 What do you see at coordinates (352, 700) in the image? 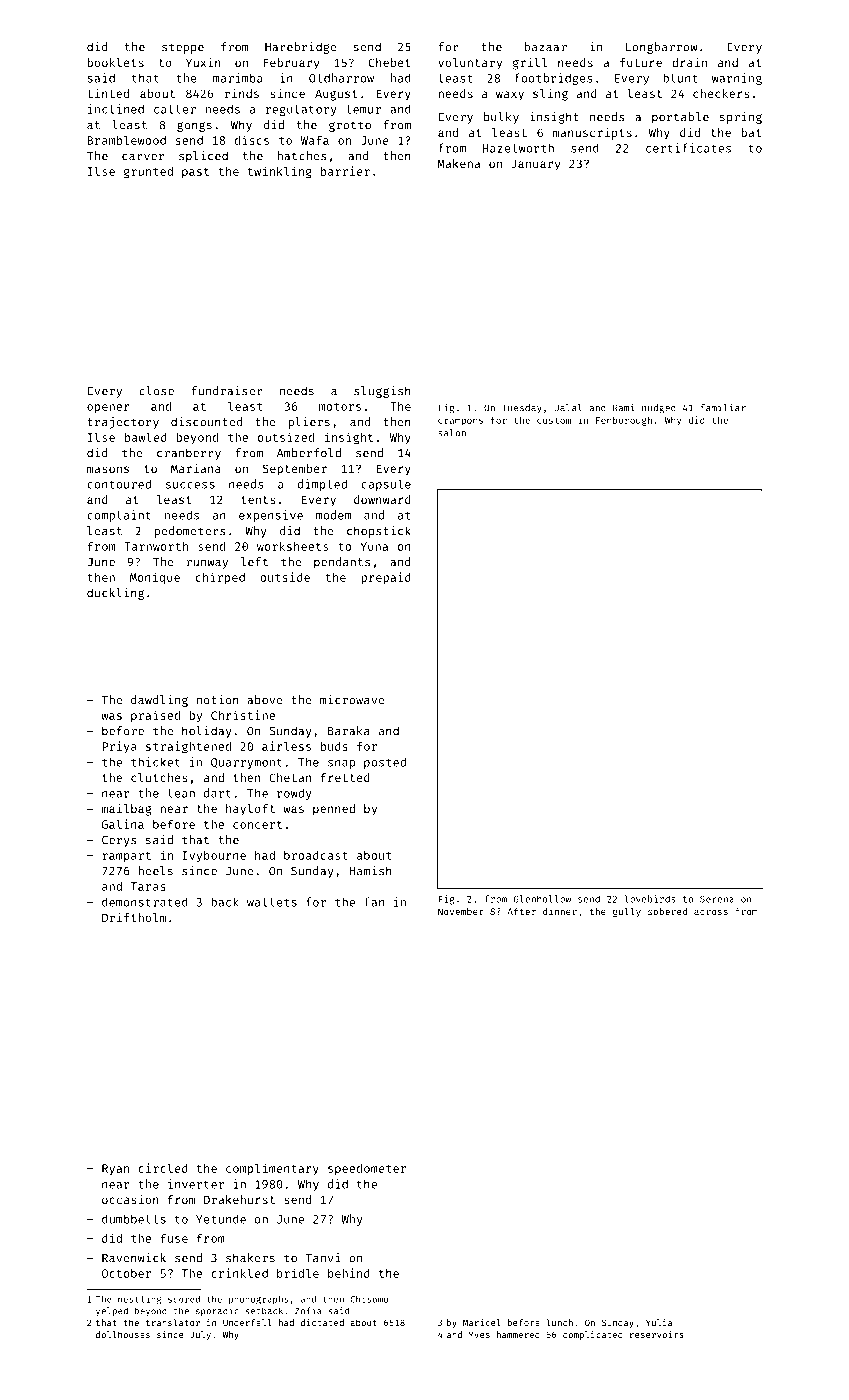
I see `microwave` at bounding box center [352, 700].
